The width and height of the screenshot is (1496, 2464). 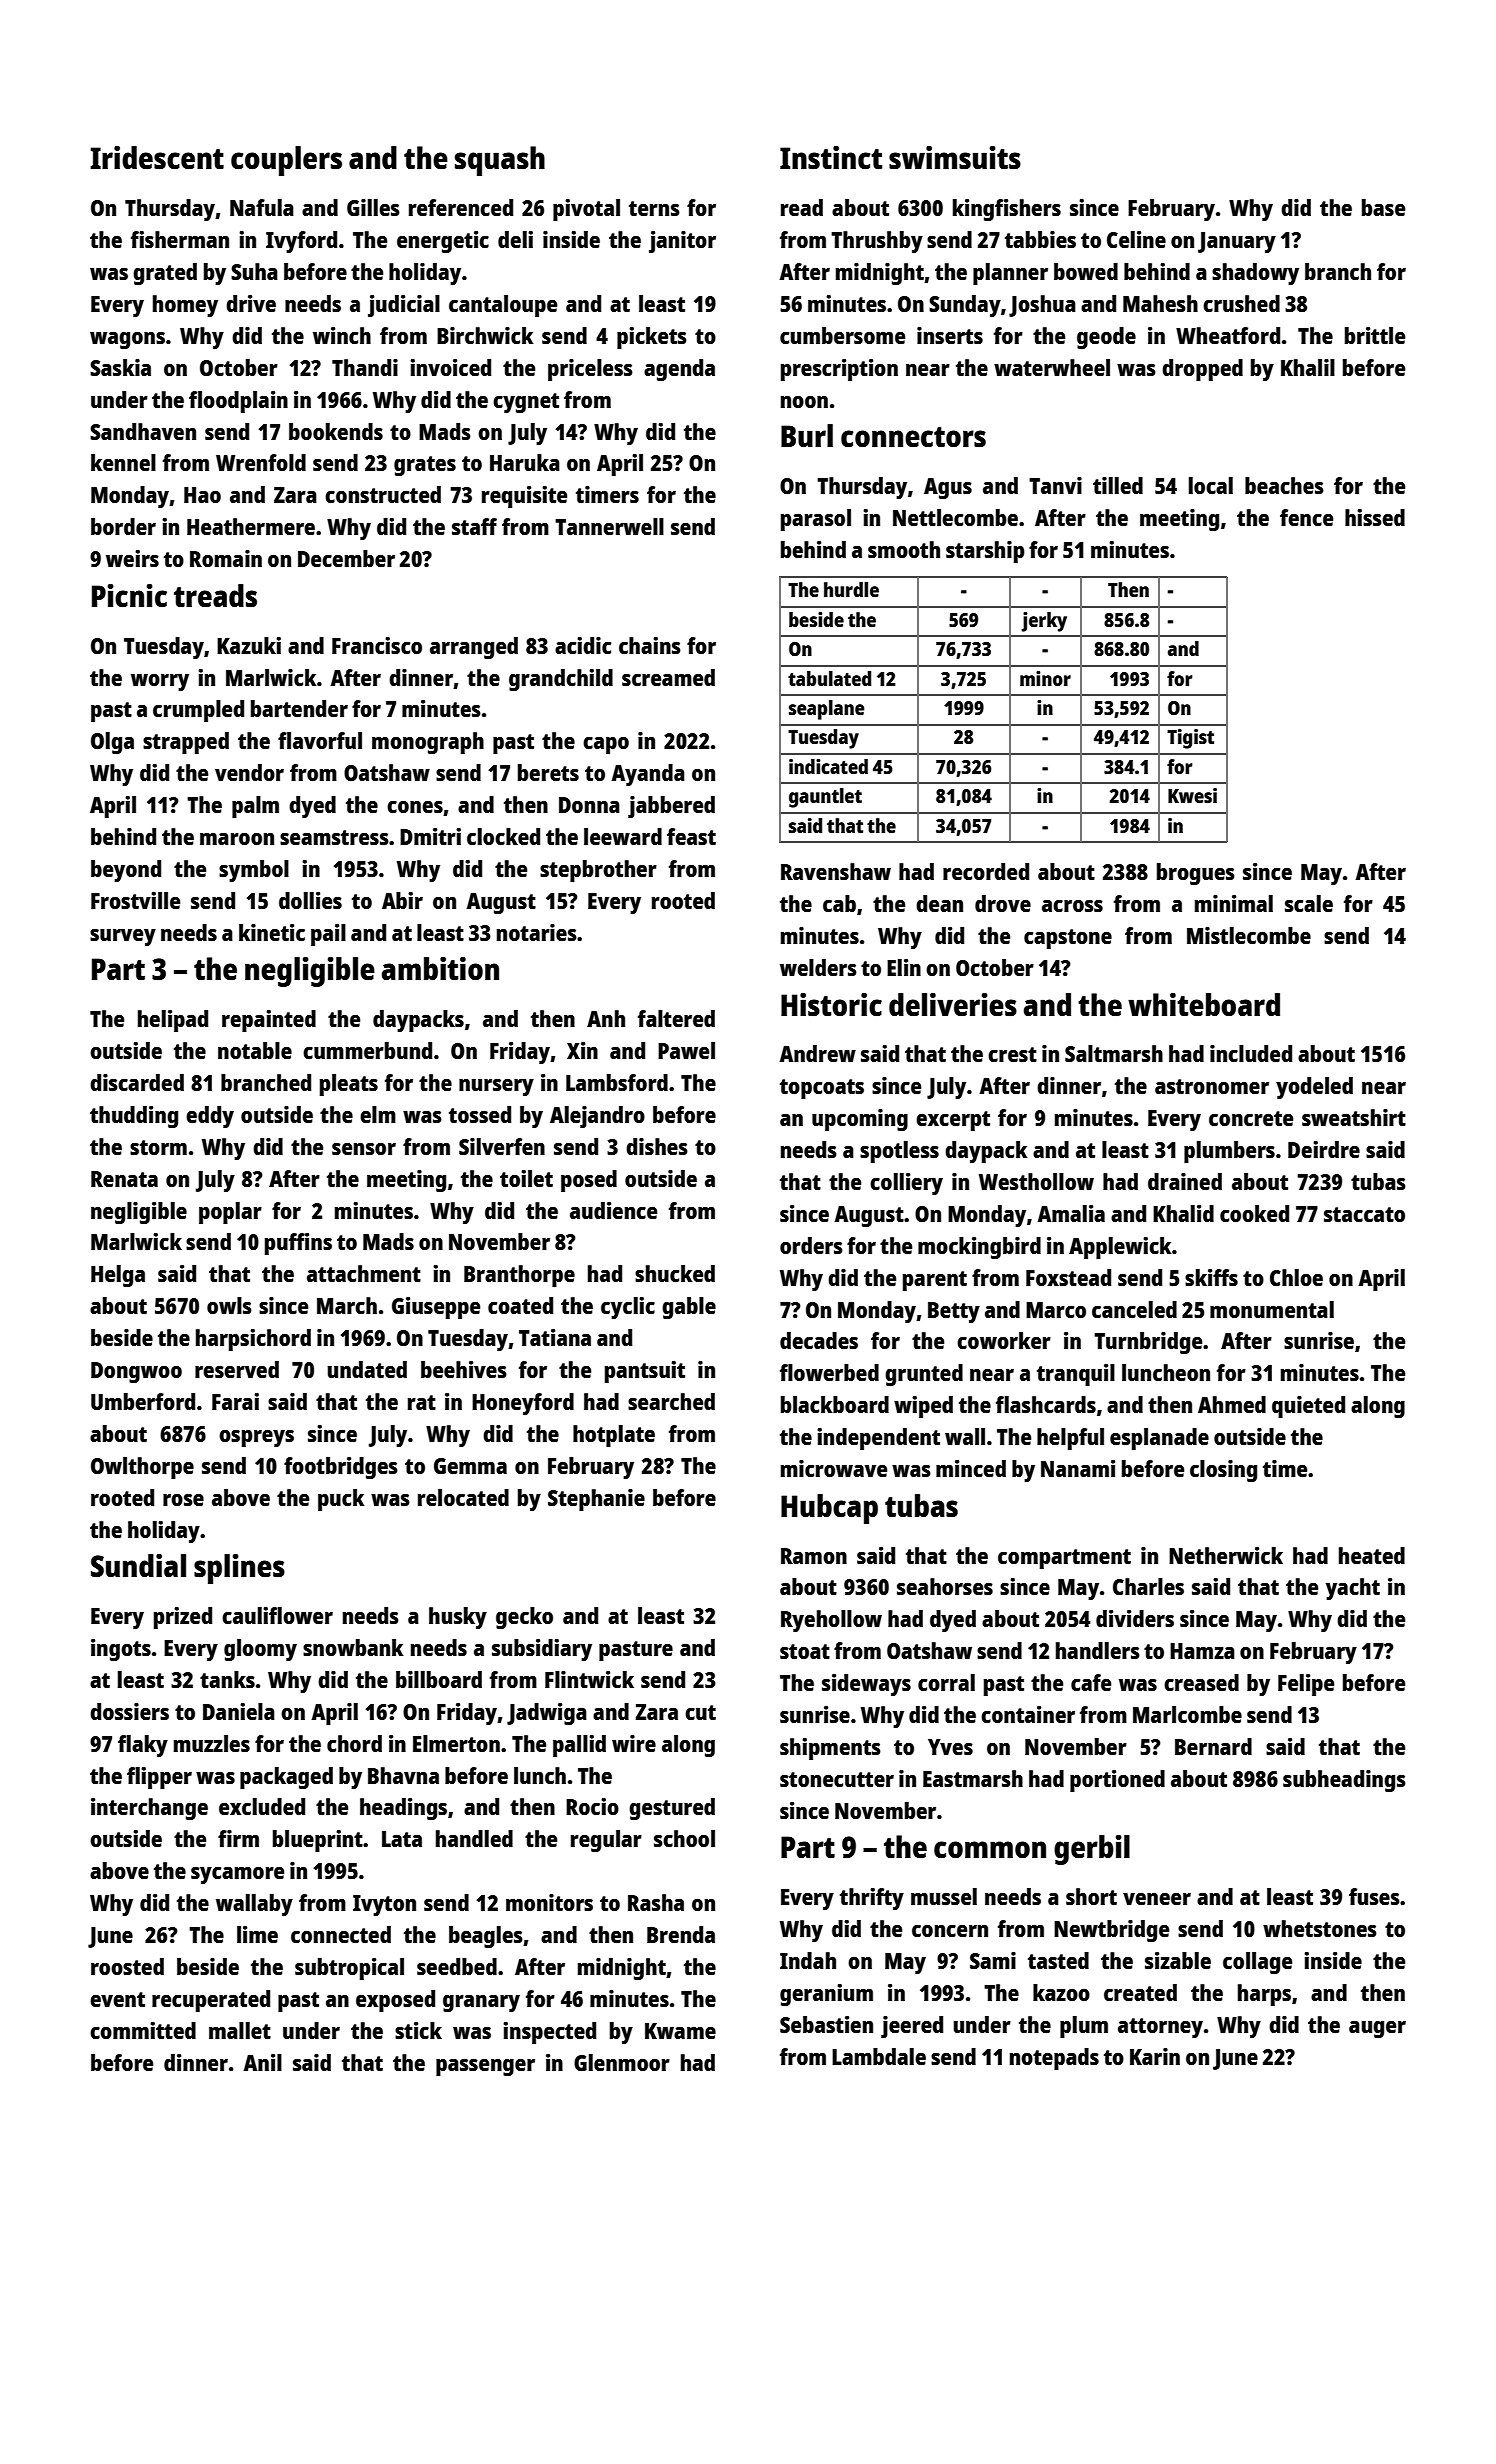 I want to click on Instinct, so click(x=831, y=158).
